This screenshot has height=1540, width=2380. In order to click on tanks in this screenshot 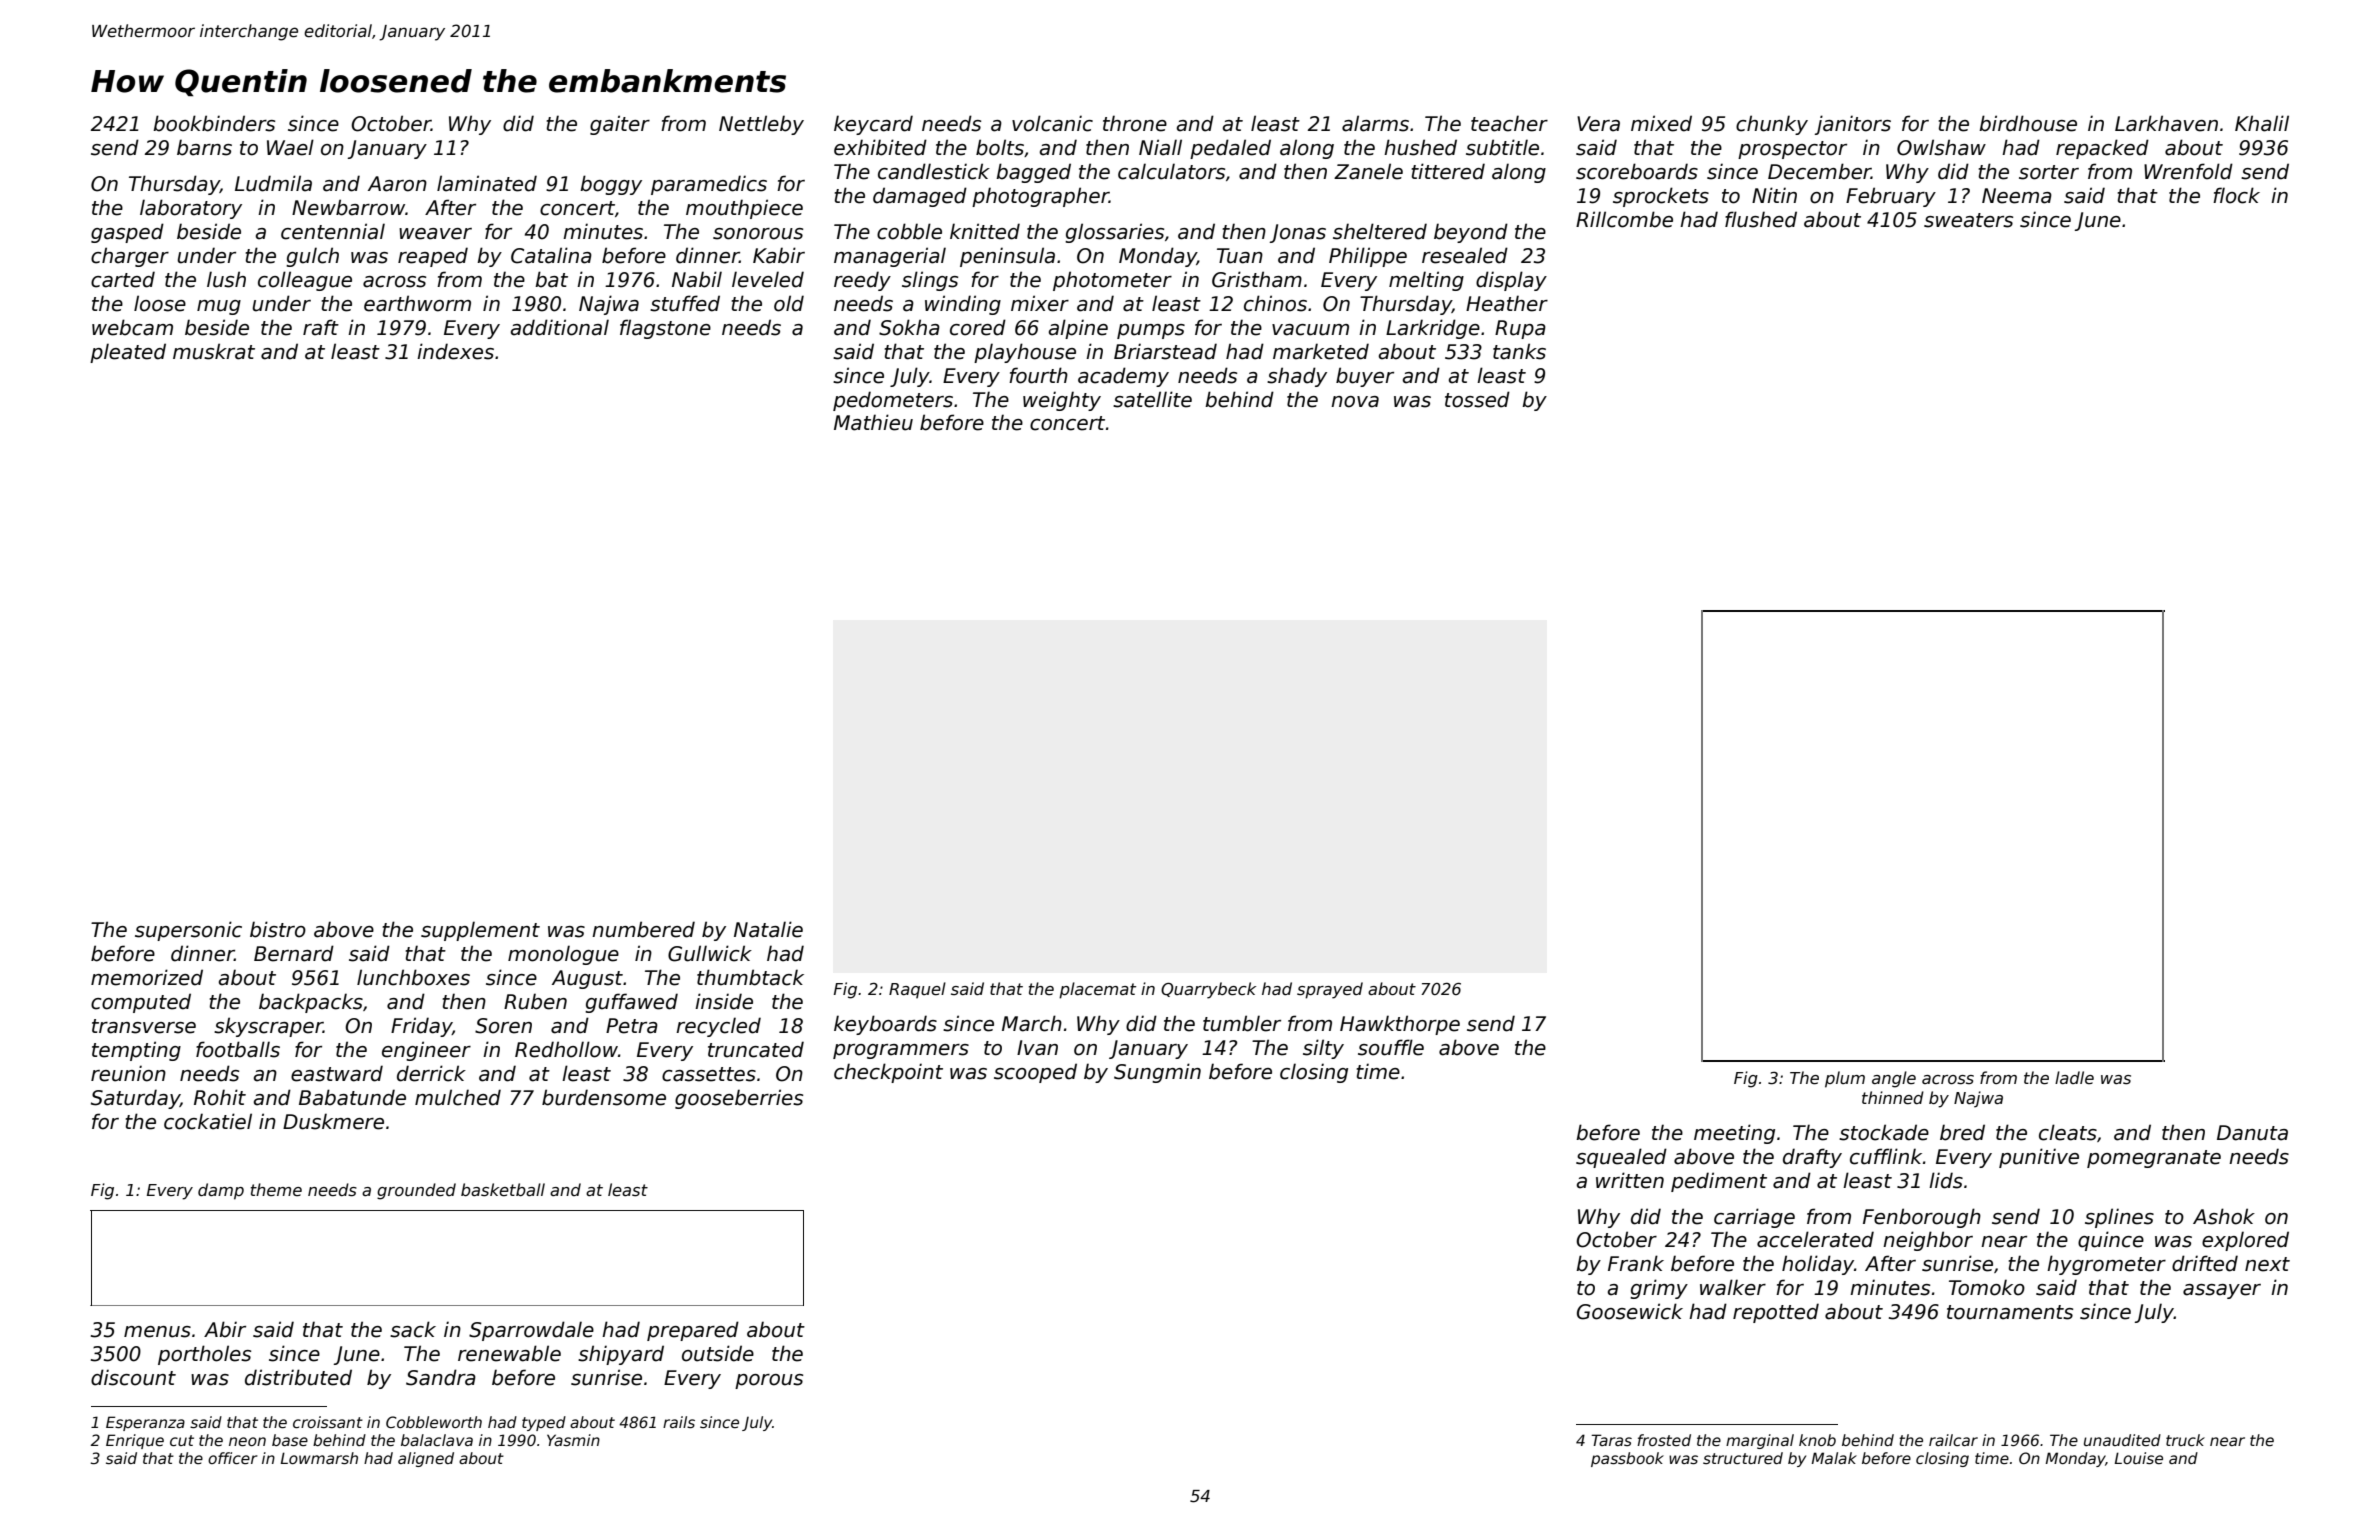, I will do `click(1519, 351)`.
